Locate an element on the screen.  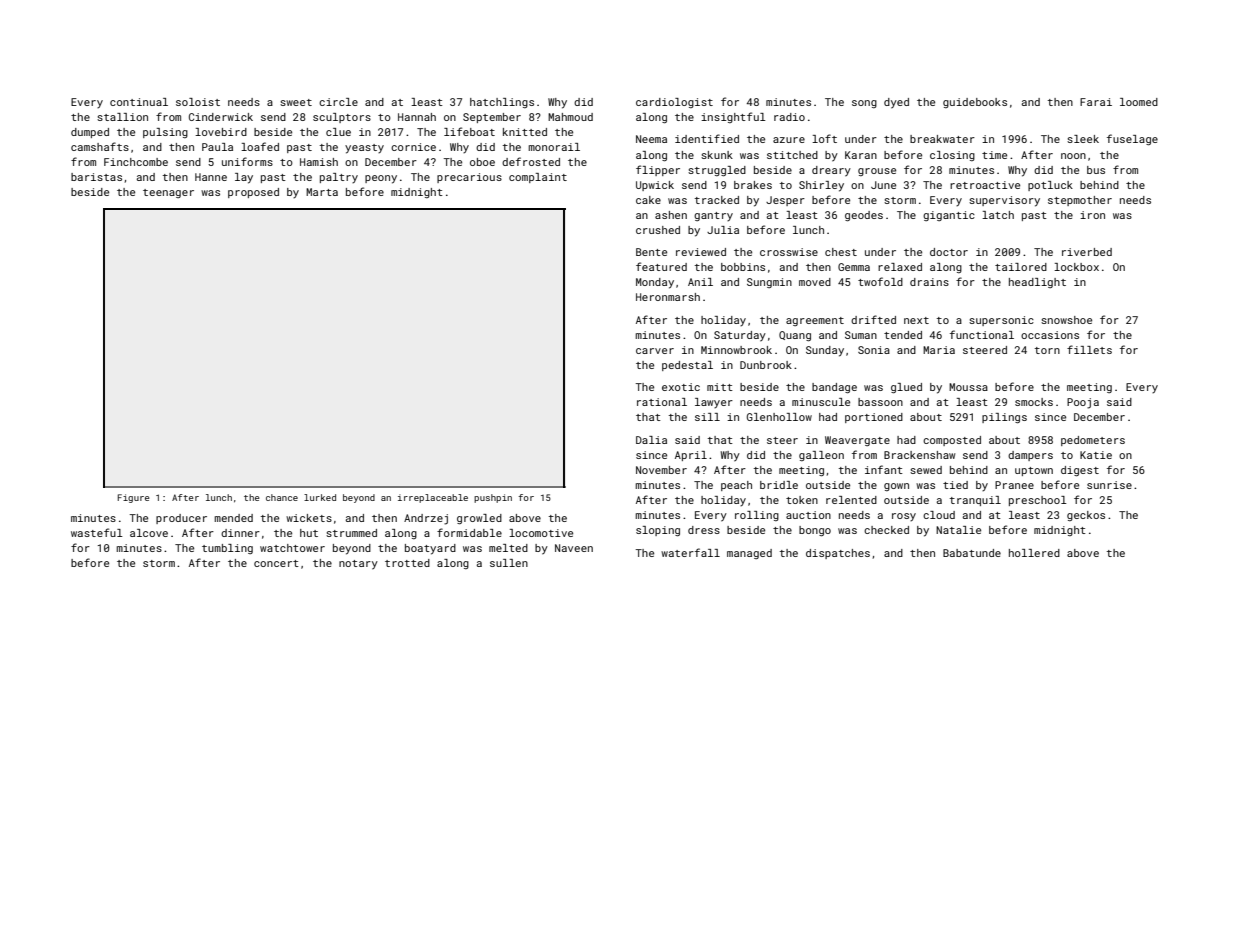
teenager is located at coordinates (168, 193).
